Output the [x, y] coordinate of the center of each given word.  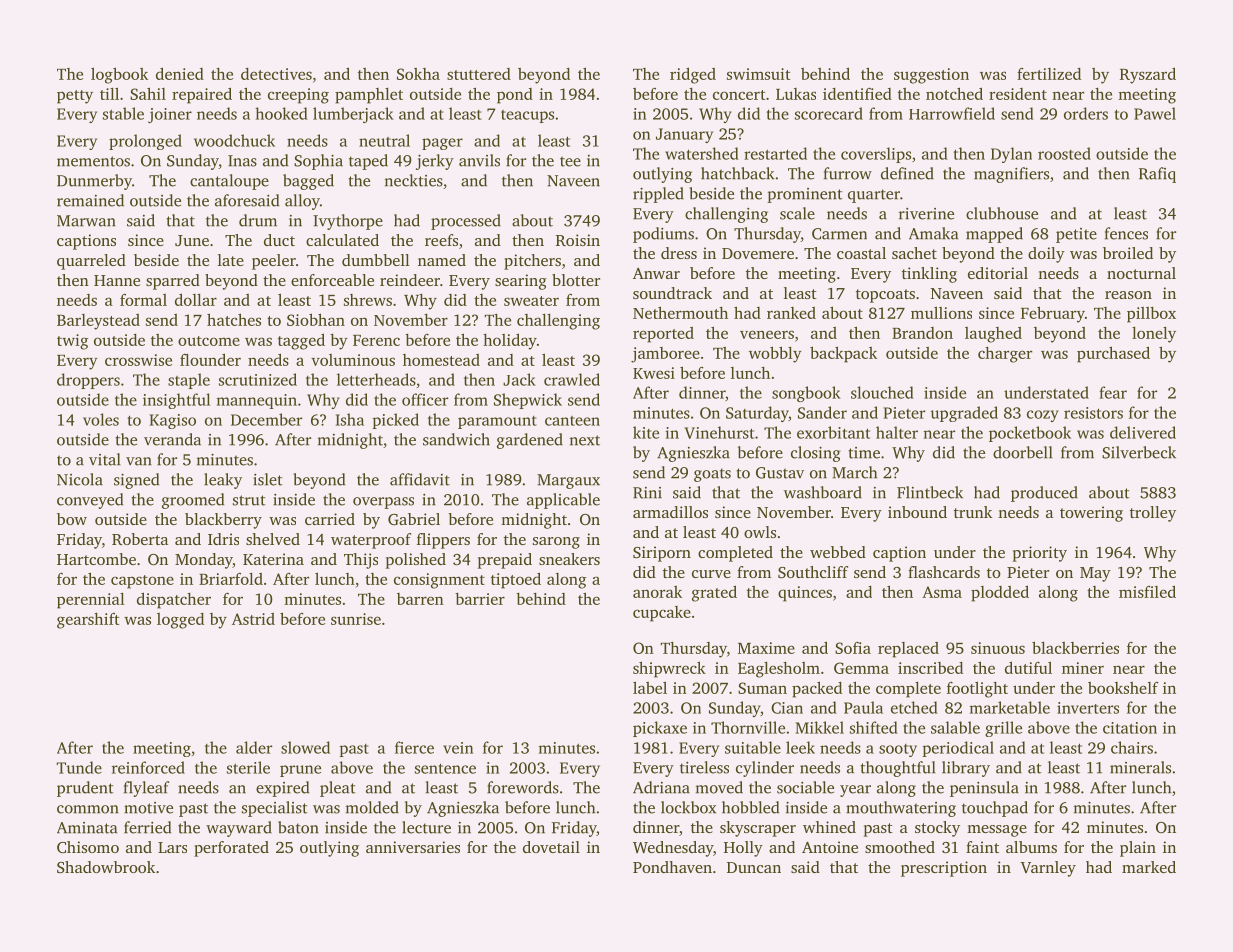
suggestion [931, 76]
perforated [231, 849]
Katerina [273, 559]
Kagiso [173, 421]
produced [1044, 494]
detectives [276, 74]
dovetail [551, 847]
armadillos [670, 512]
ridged [693, 75]
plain [1138, 849]
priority [1040, 554]
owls [760, 532]
